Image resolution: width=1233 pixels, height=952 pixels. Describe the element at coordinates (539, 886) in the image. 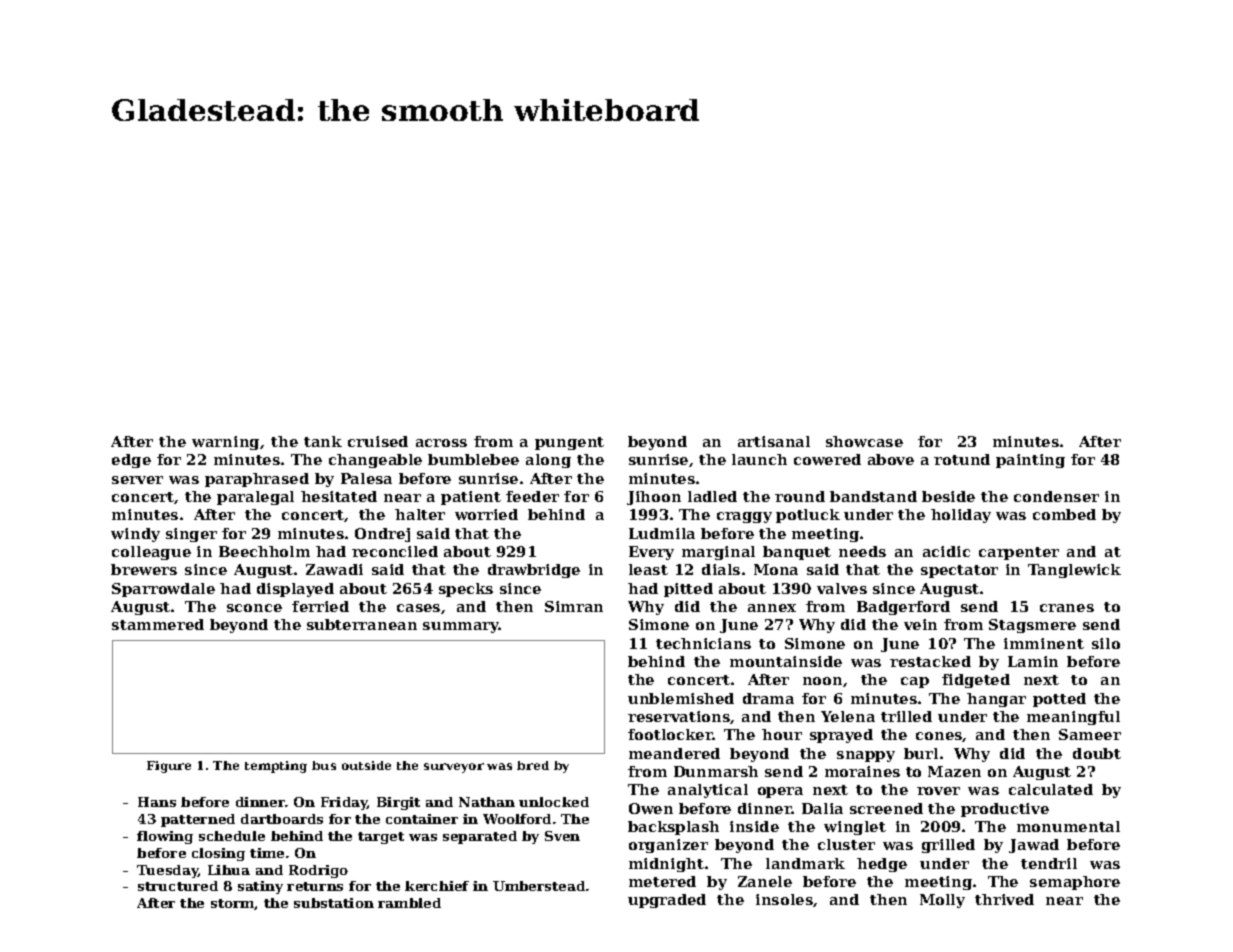

I see `Umberstead` at that location.
